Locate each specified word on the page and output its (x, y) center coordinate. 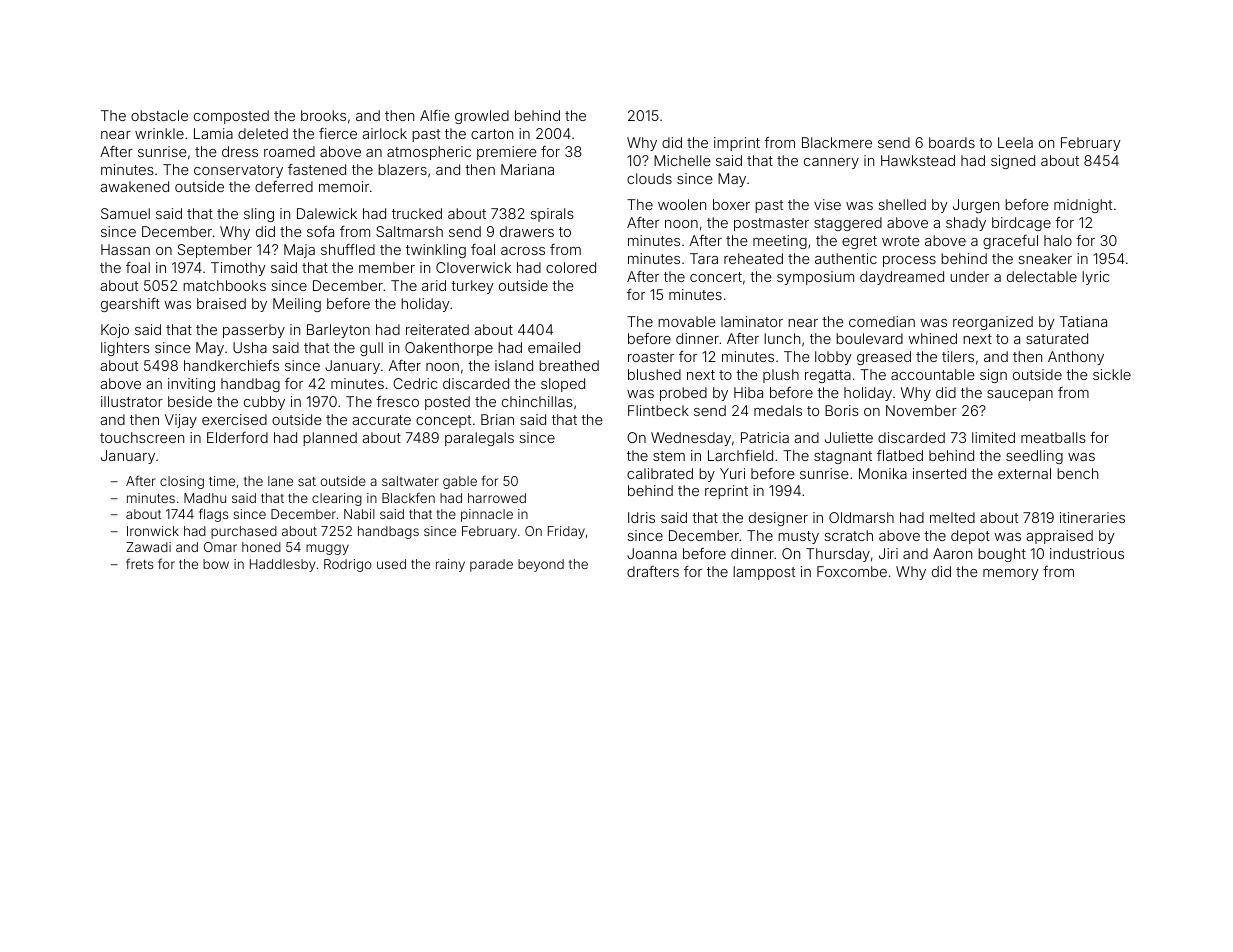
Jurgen (976, 206)
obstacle (159, 115)
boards (952, 142)
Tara (704, 258)
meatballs (1053, 437)
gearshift (130, 305)
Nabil (359, 514)
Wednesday (691, 439)
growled (482, 117)
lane (280, 481)
